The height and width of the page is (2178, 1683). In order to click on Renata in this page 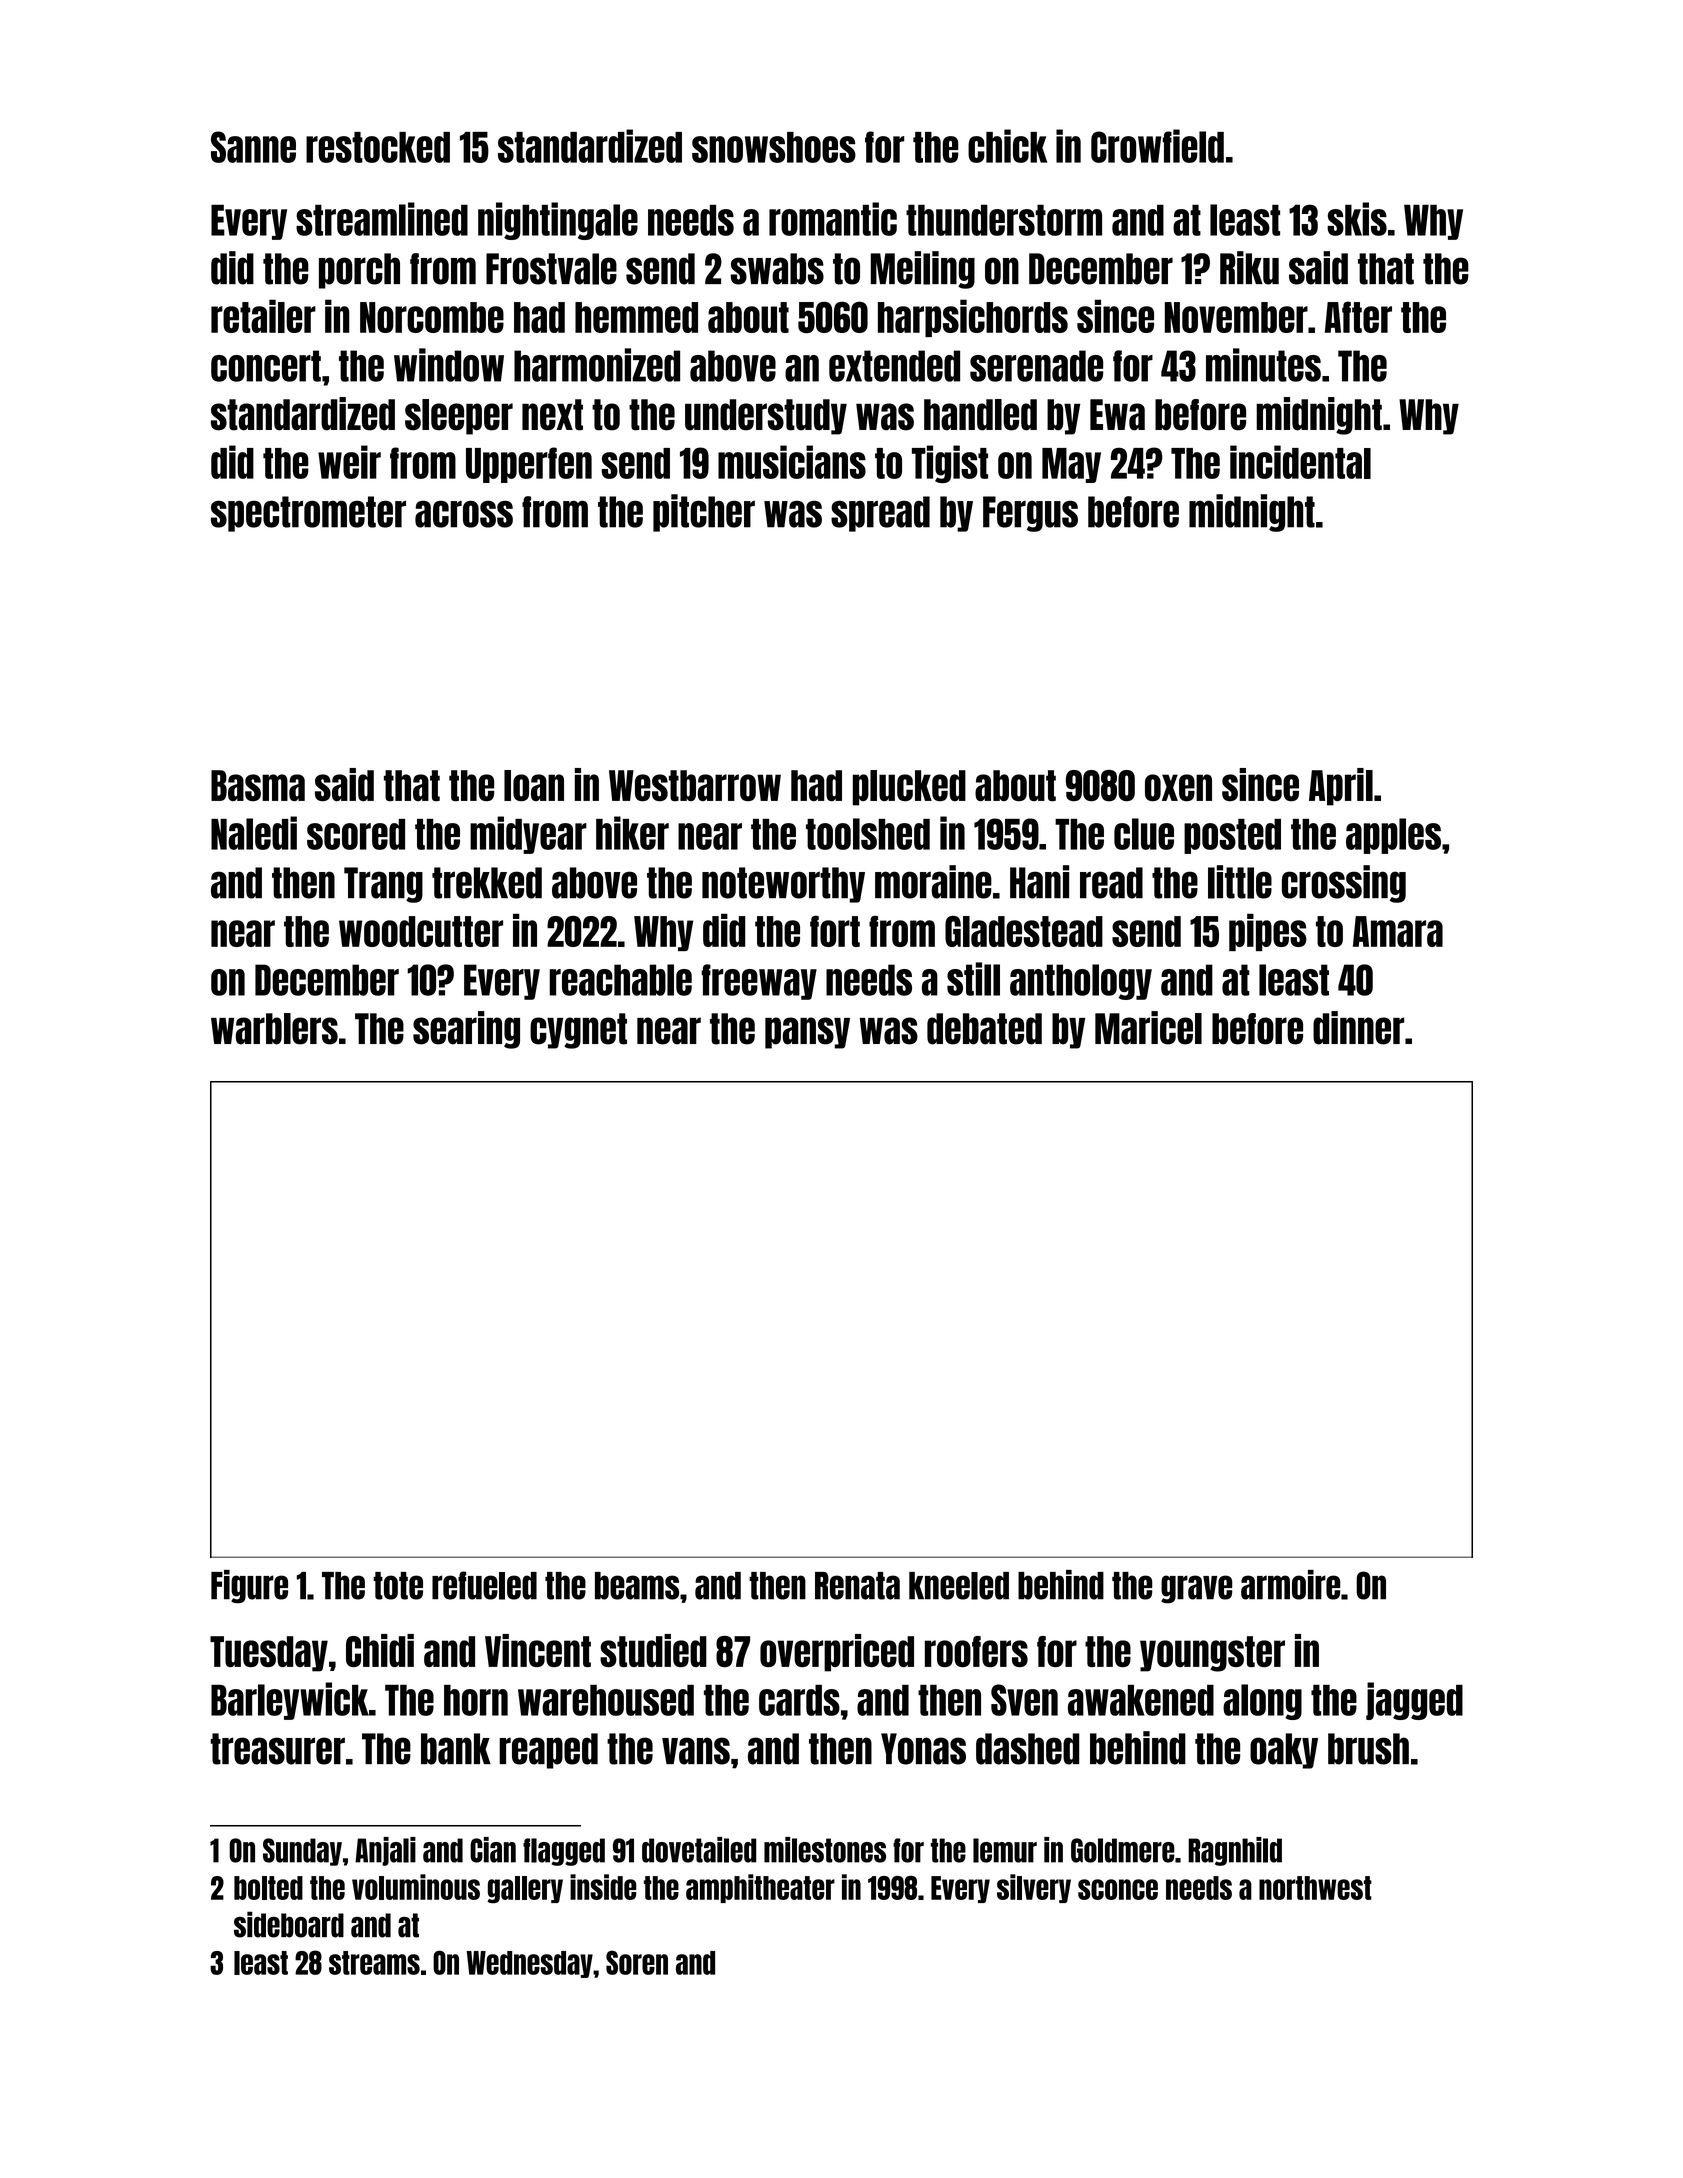, I will do `click(857, 1586)`.
